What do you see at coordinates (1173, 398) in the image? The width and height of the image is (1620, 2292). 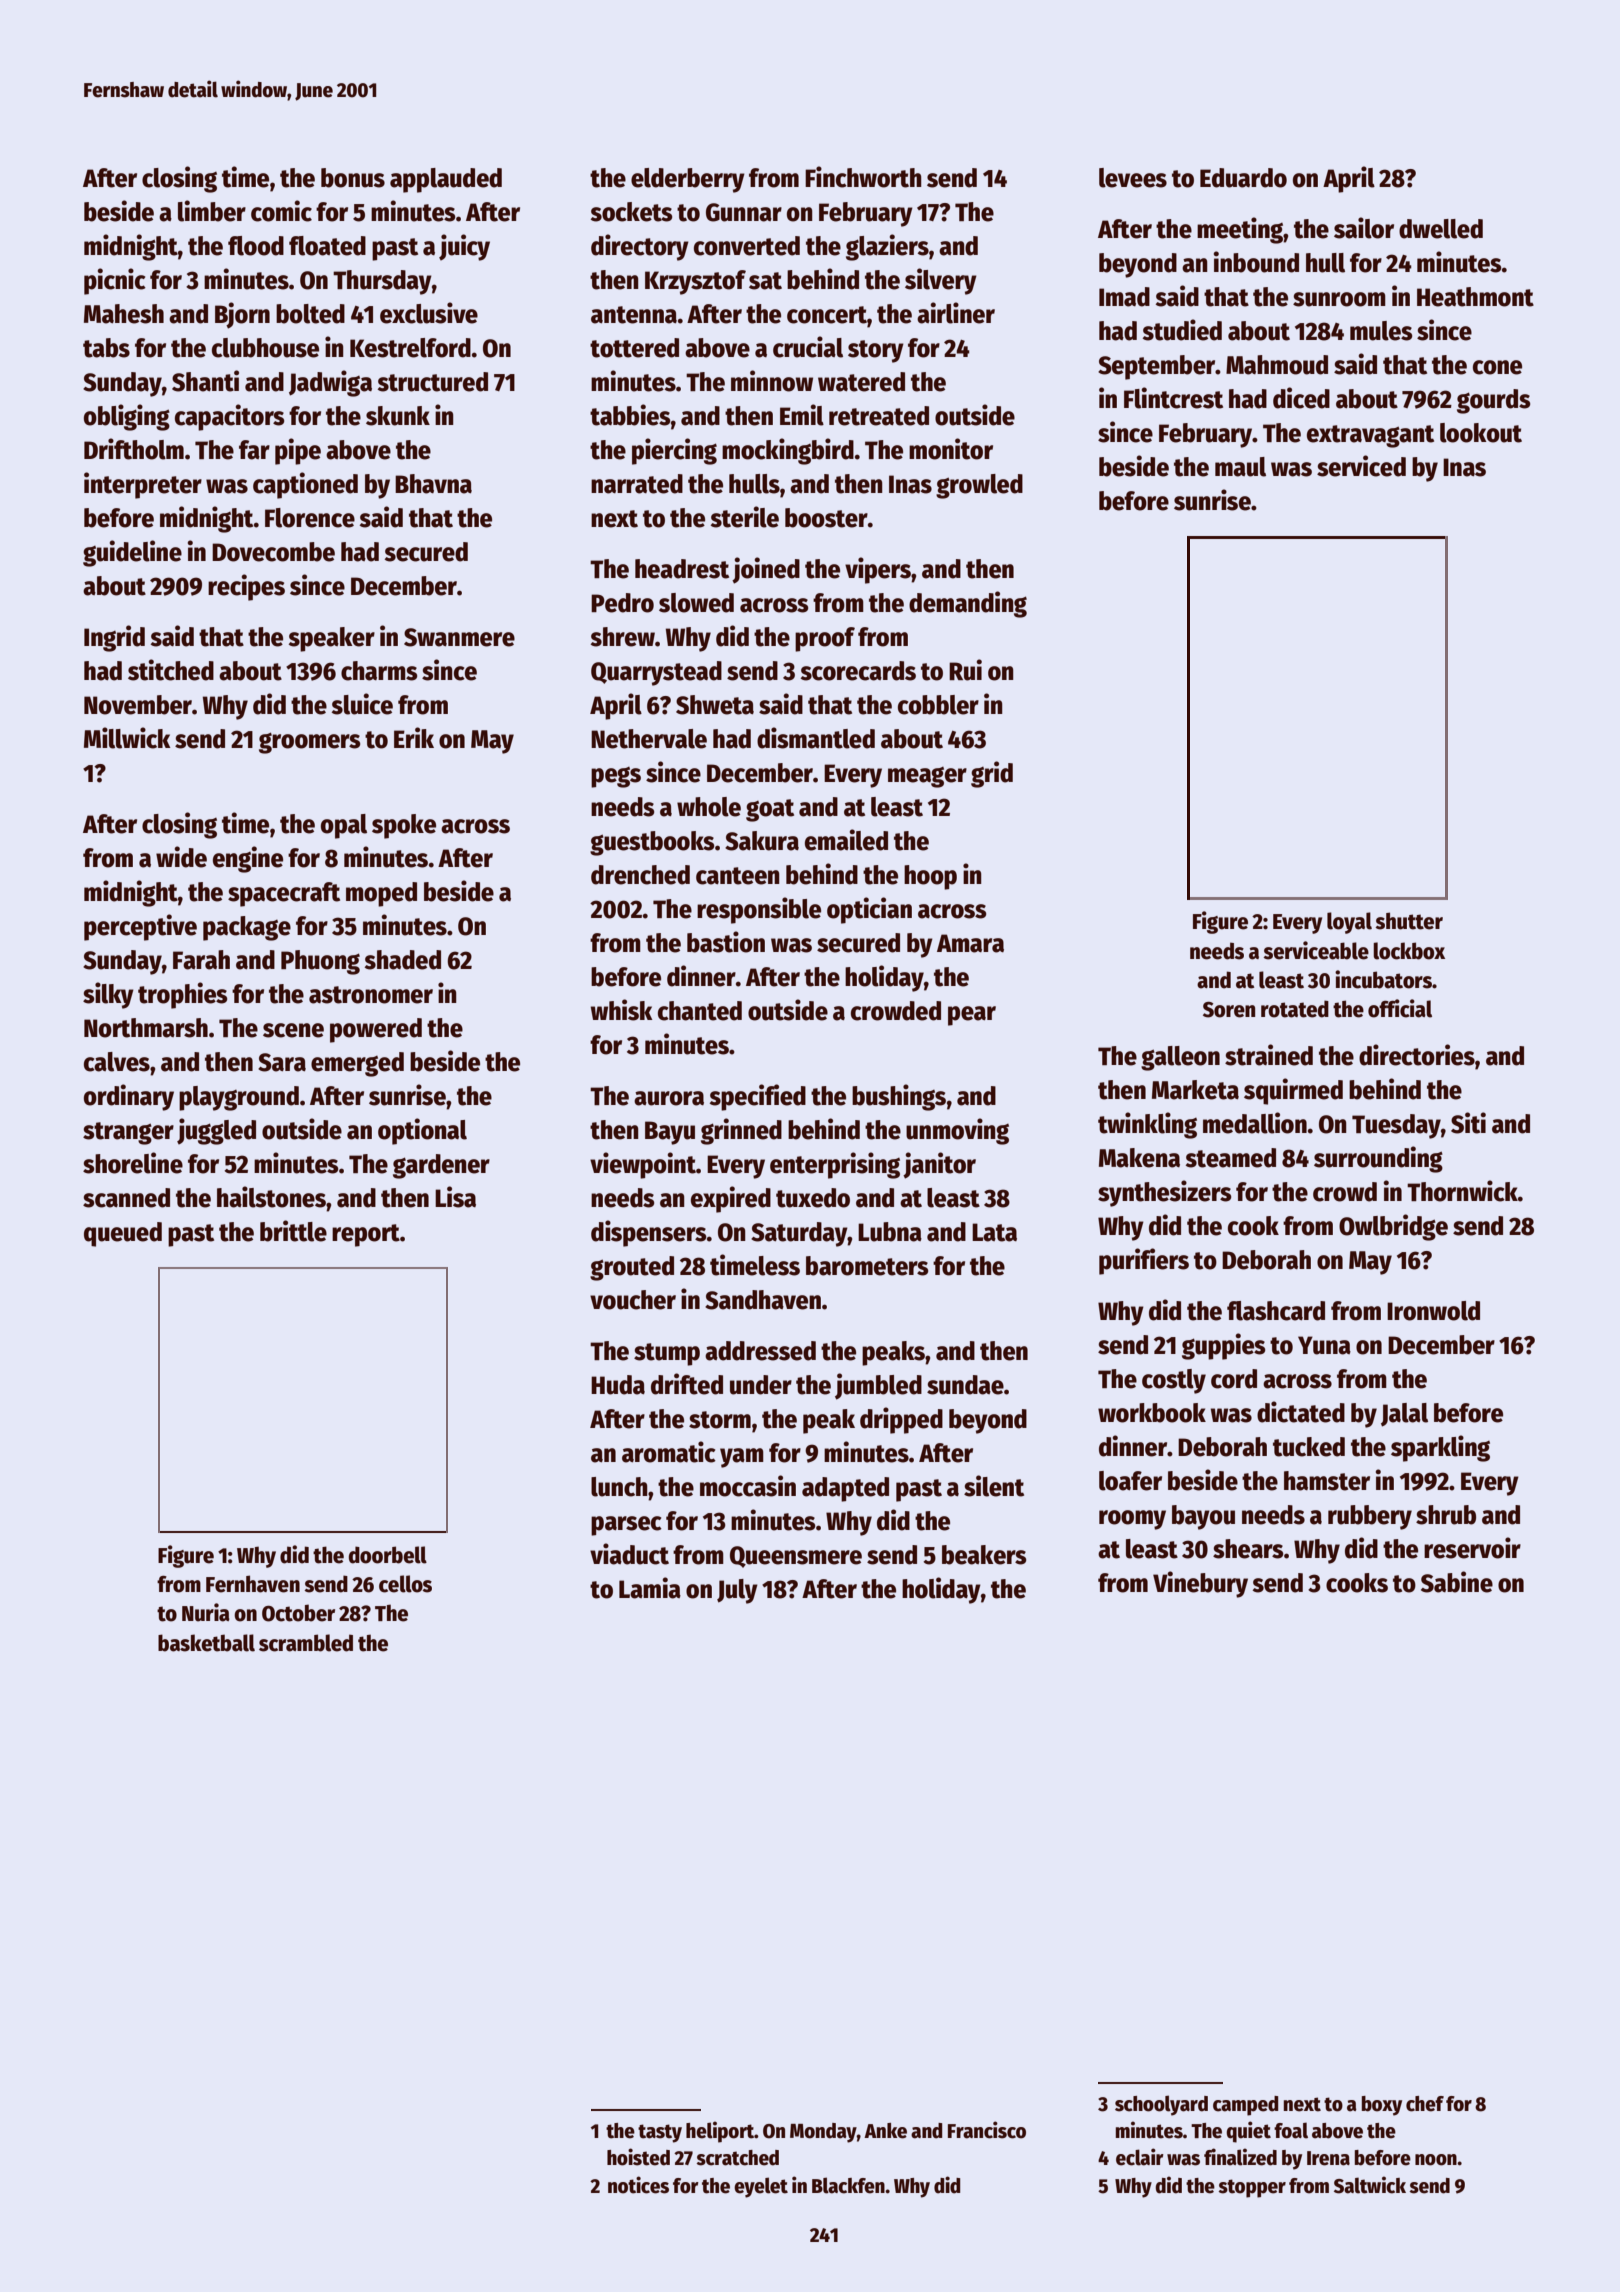 I see `Flintcrest` at bounding box center [1173, 398].
